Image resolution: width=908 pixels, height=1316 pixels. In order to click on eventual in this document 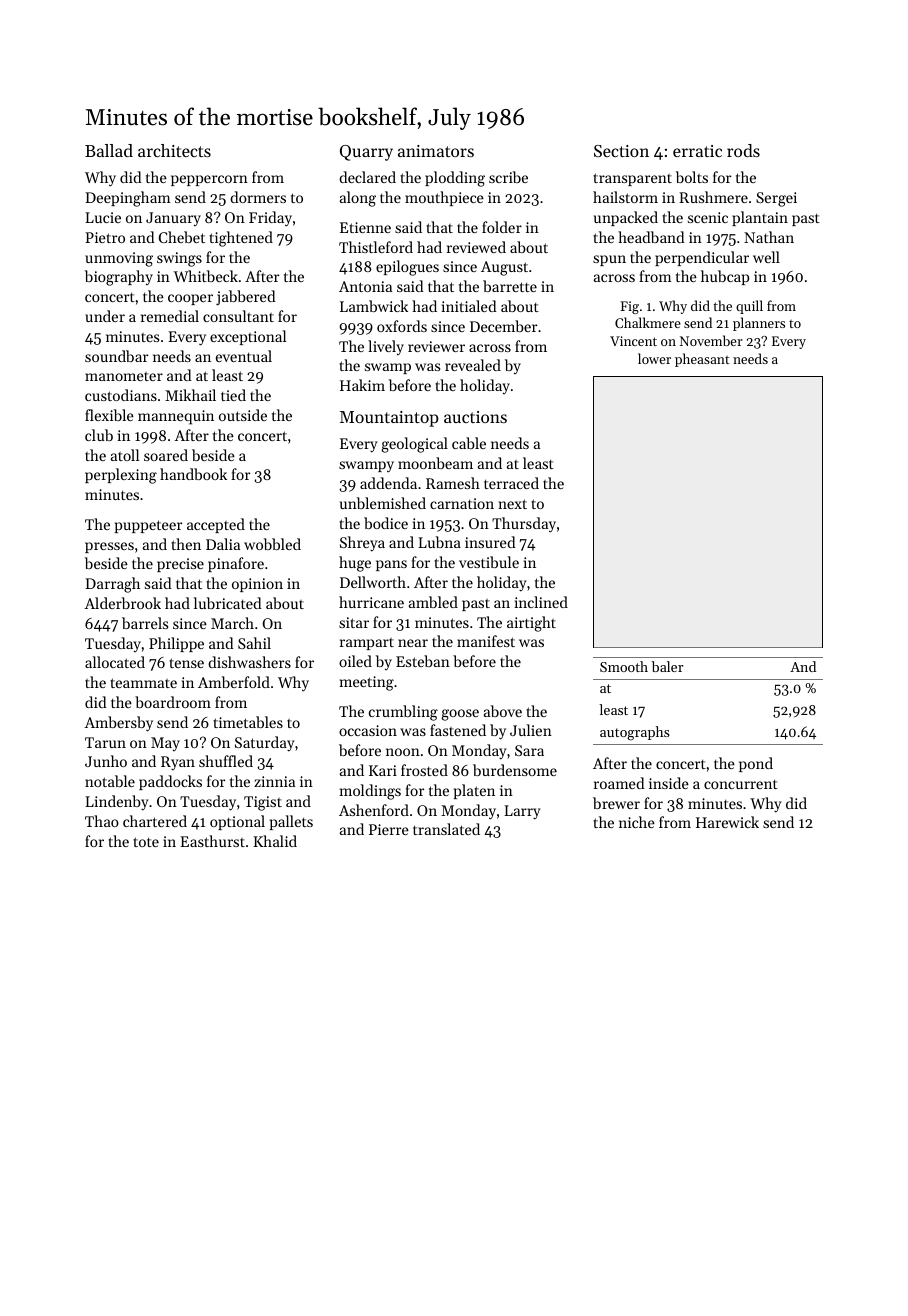, I will do `click(244, 356)`.
